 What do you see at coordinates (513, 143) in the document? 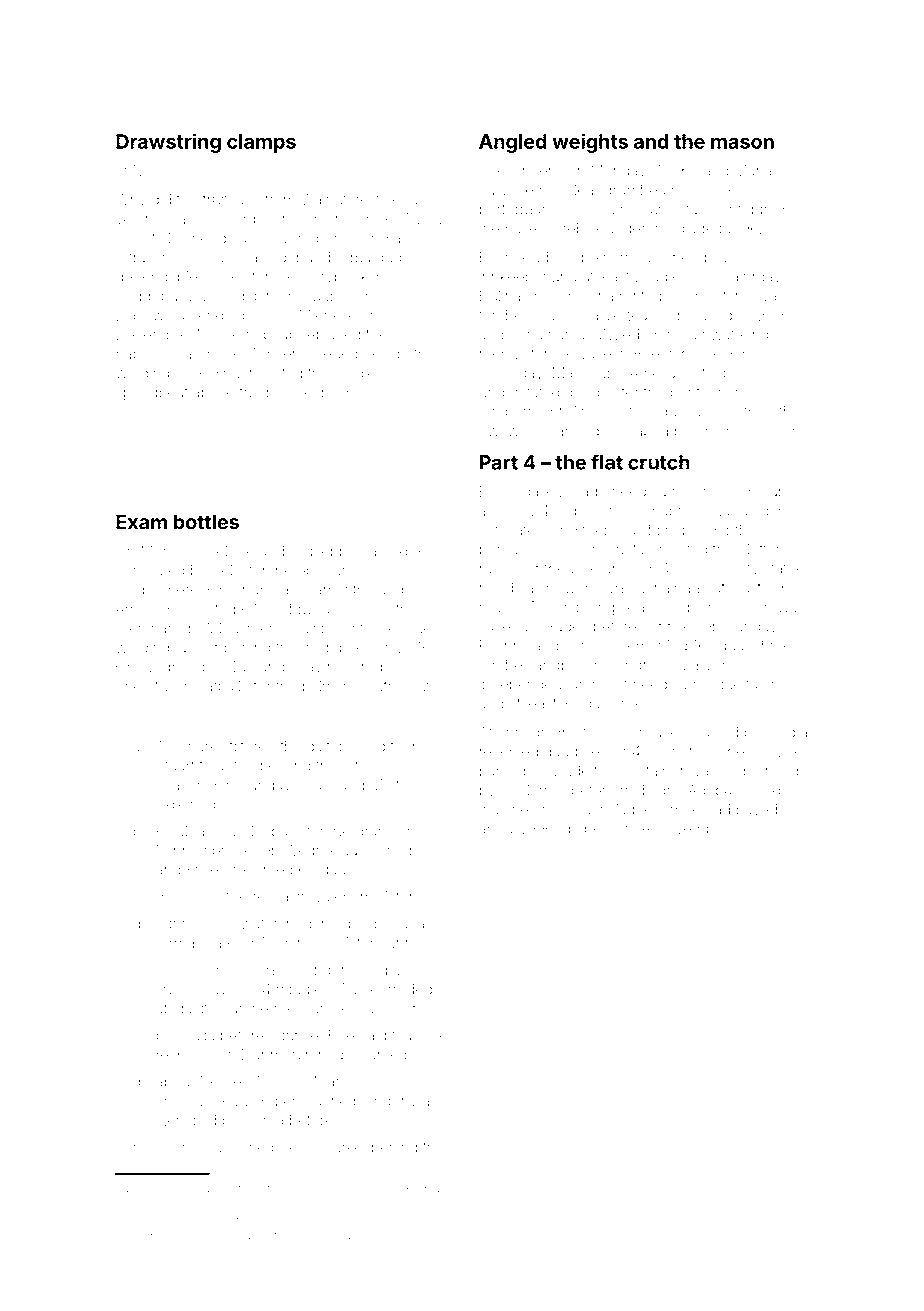
I see `Angled` at bounding box center [513, 143].
